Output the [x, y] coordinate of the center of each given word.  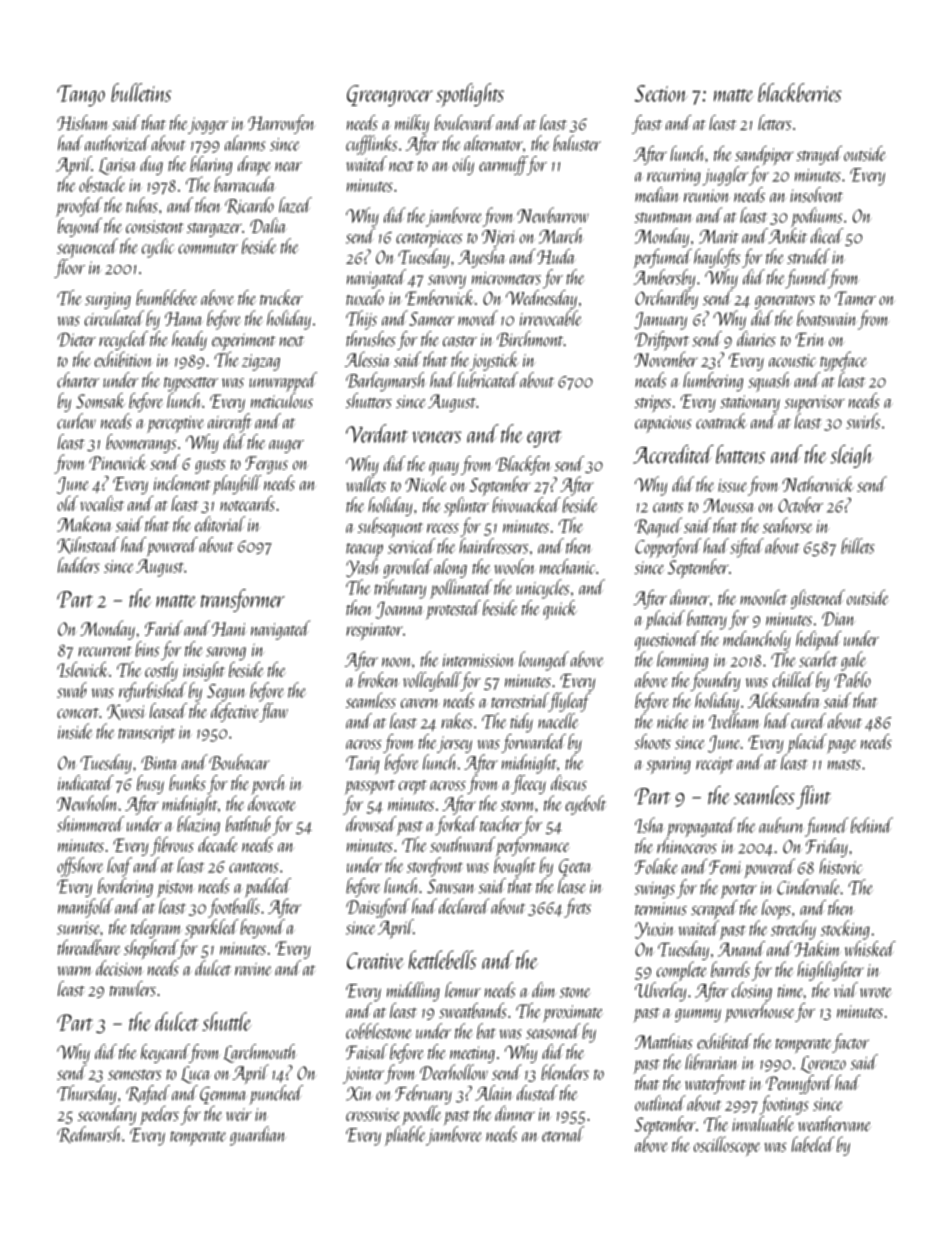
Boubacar [239, 762]
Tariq [362, 765]
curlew [76, 421]
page [842, 746]
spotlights [470, 95]
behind [872, 825]
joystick [494, 361]
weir [239, 1114]
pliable [405, 1136]
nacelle [558, 721]
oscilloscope [727, 1146]
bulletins [141, 92]
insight [204, 671]
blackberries [800, 92]
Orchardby [666, 299]
